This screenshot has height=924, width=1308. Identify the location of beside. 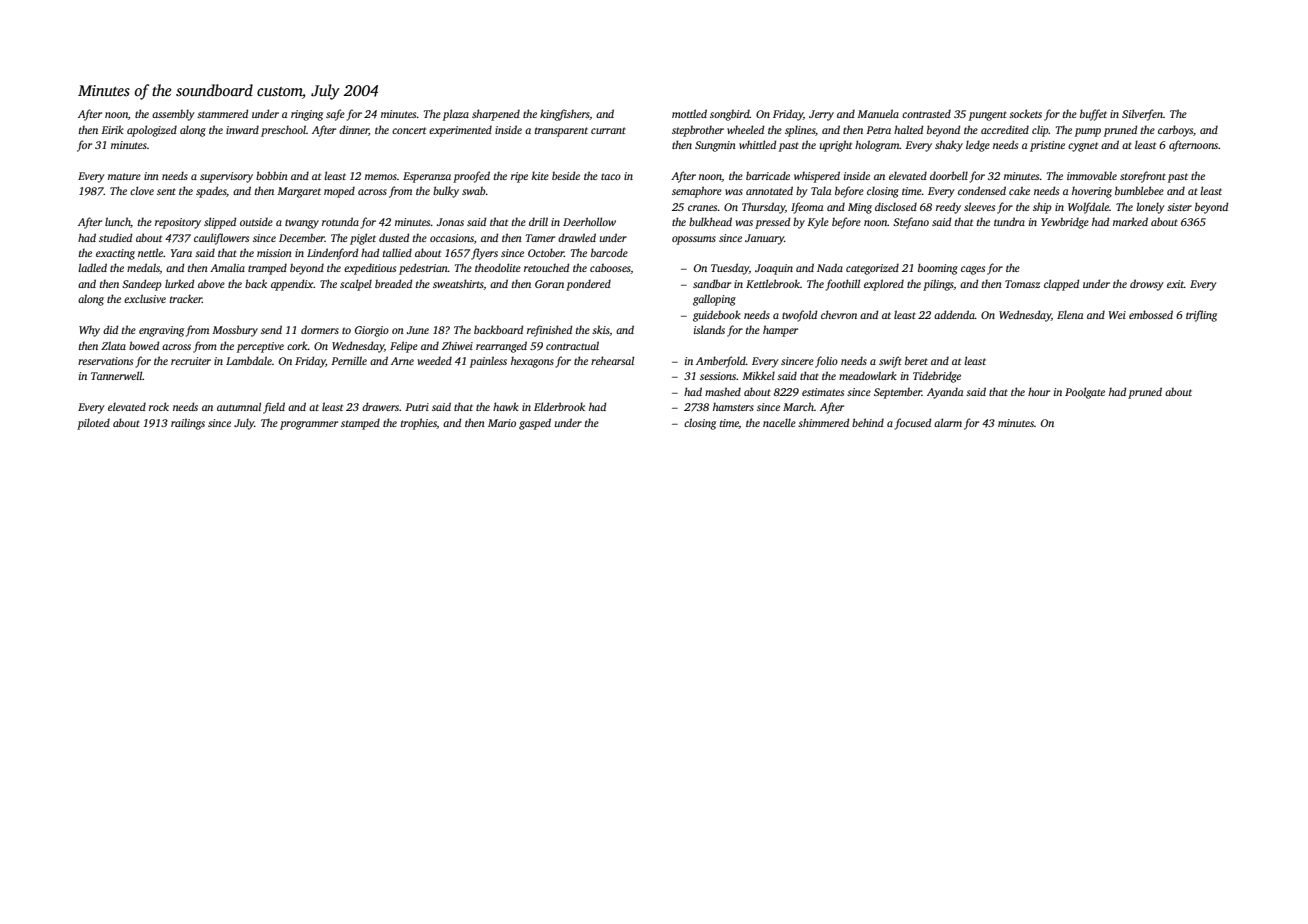
(566, 175).
